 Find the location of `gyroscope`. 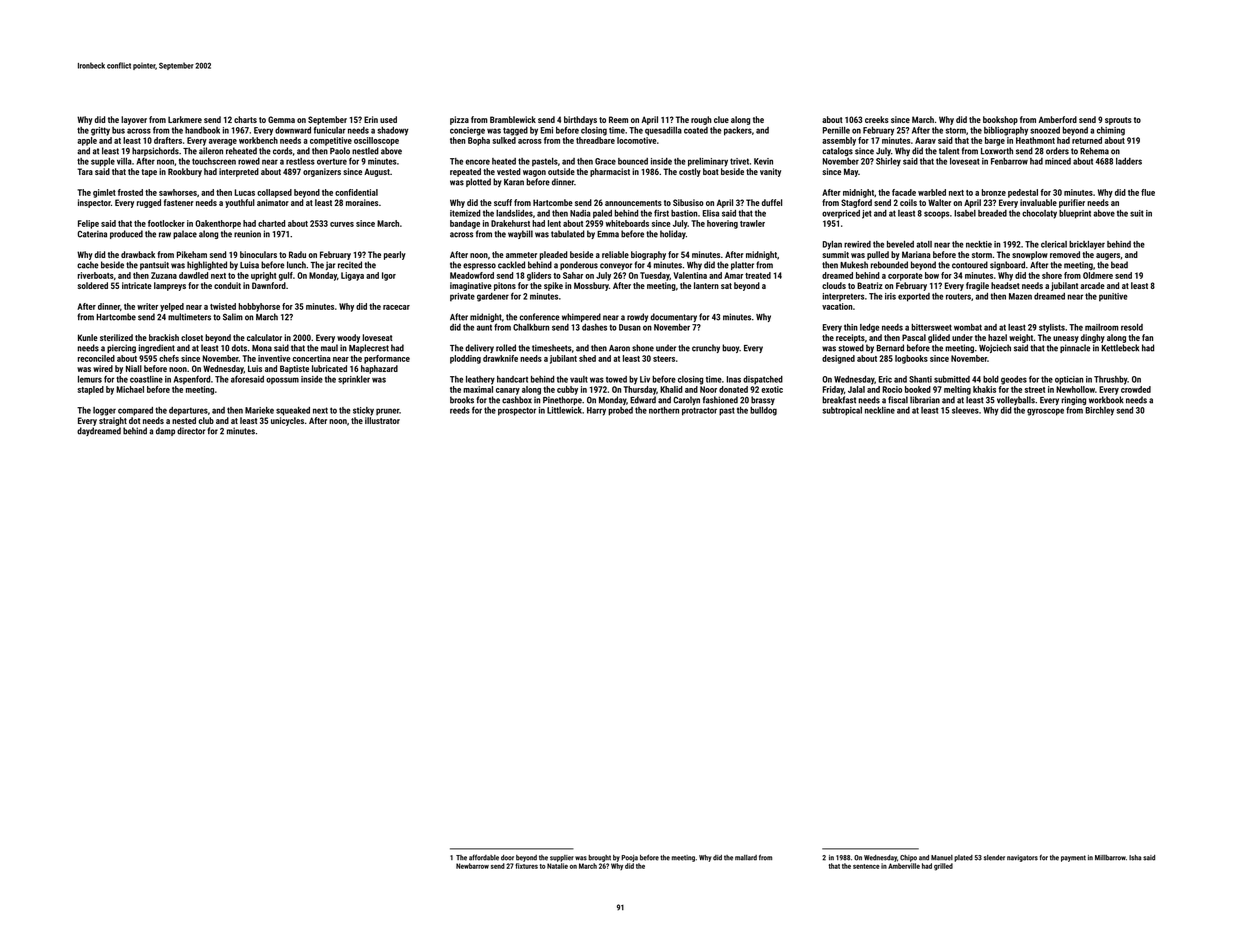

gyroscope is located at coordinates (1045, 412).
